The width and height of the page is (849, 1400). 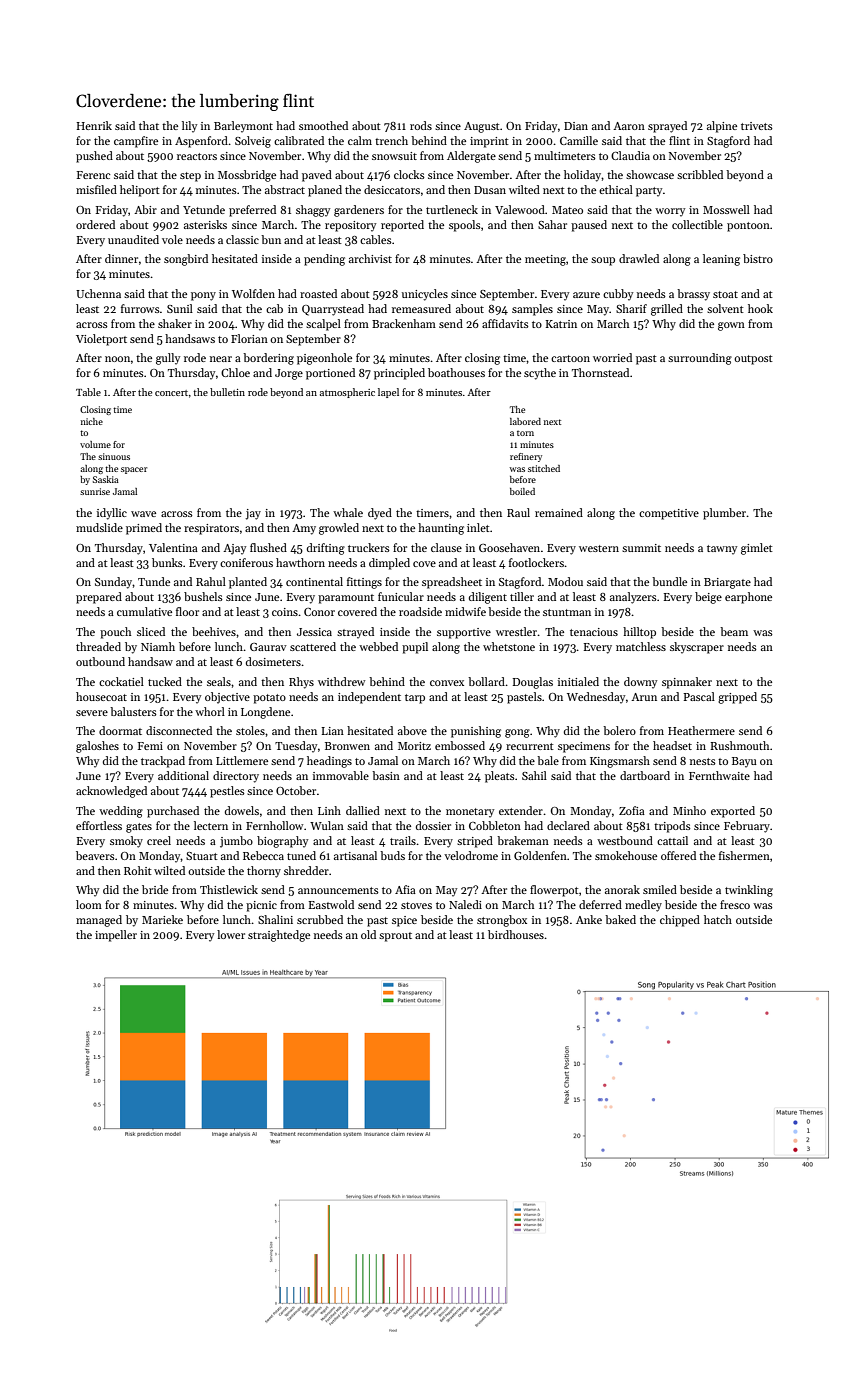 What do you see at coordinates (346, 599) in the page?
I see `paramount` at bounding box center [346, 599].
